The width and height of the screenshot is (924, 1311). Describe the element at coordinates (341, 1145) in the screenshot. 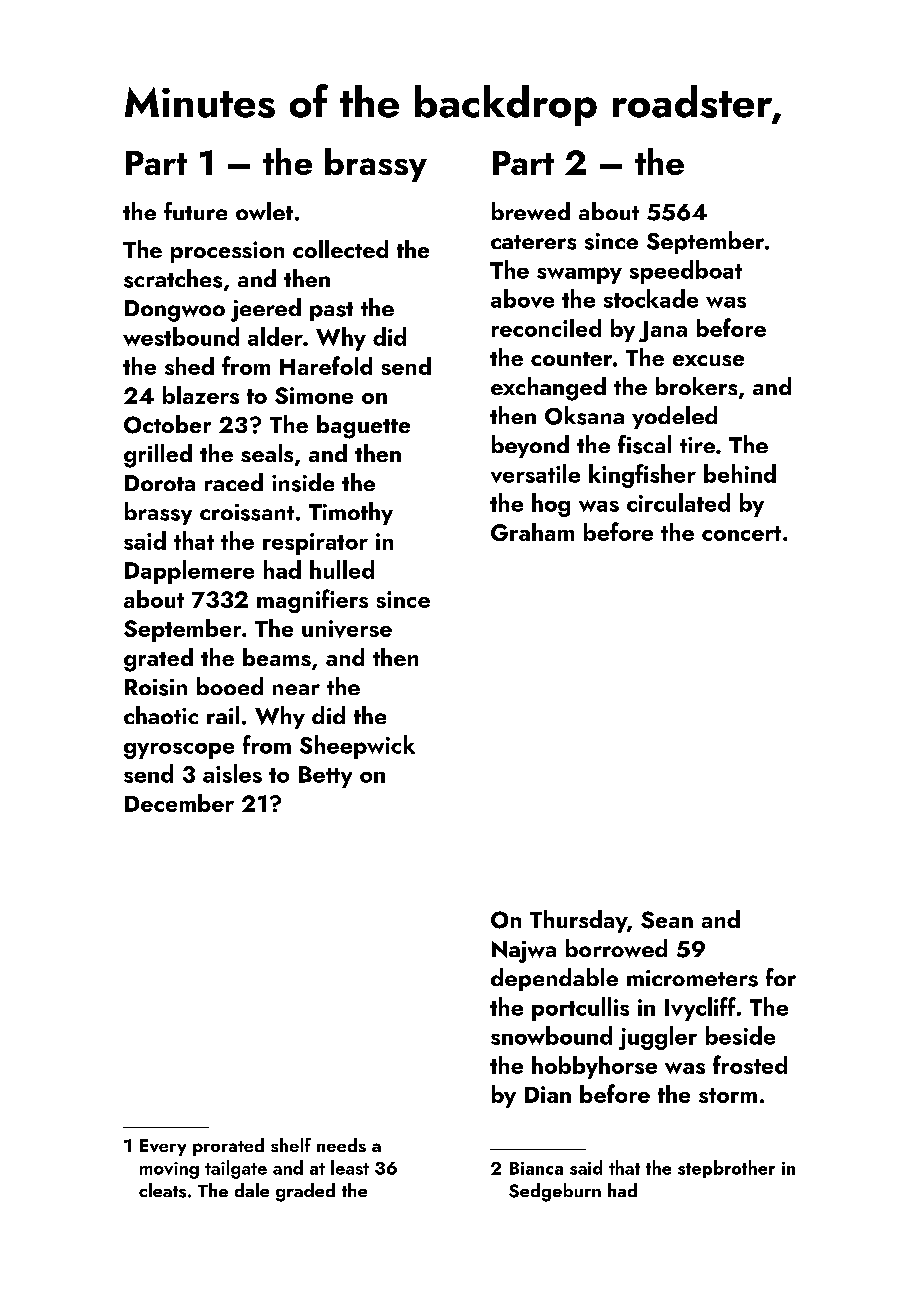

I see `needs` at that location.
